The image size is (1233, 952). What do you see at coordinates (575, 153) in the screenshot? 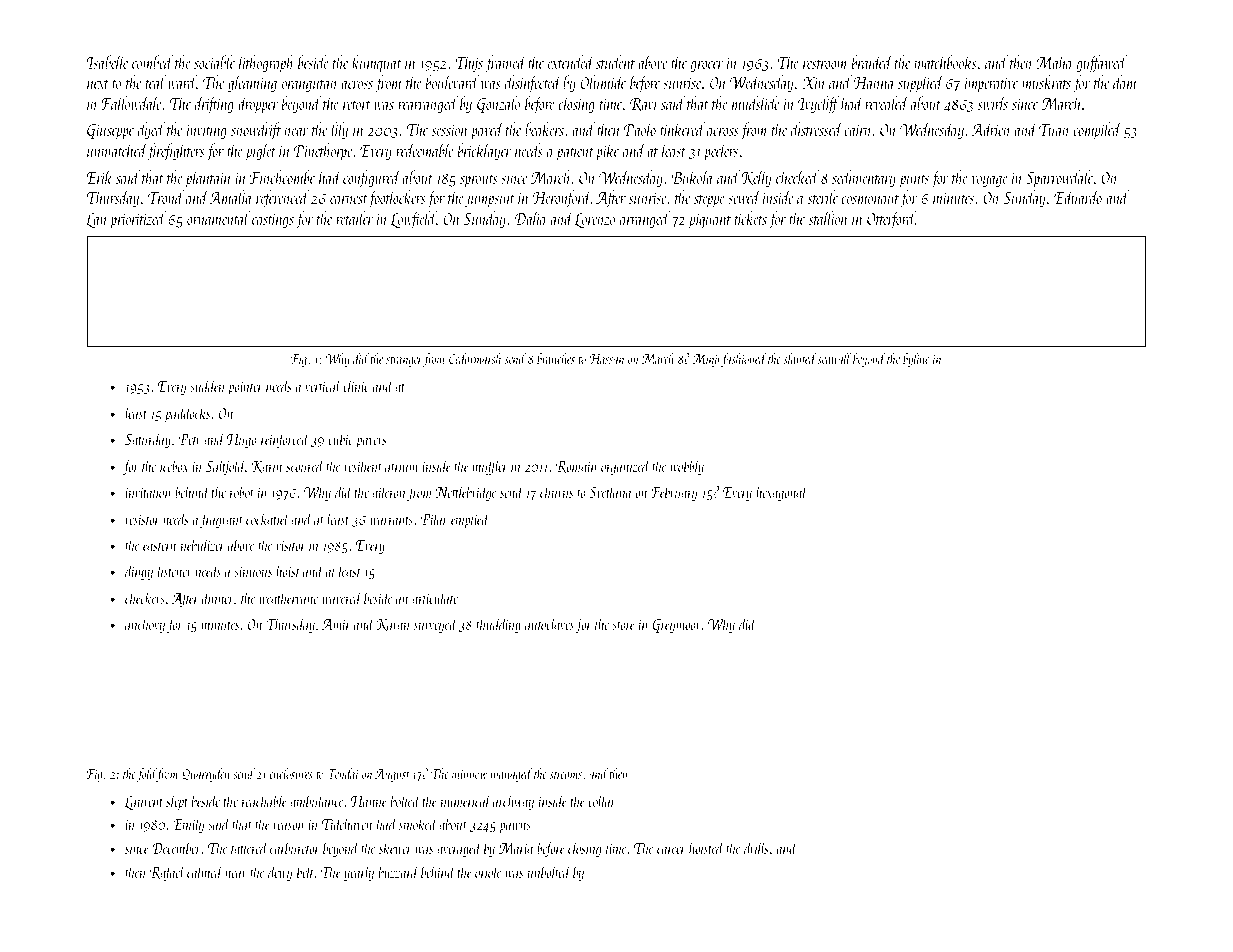
I see `patient` at bounding box center [575, 153].
